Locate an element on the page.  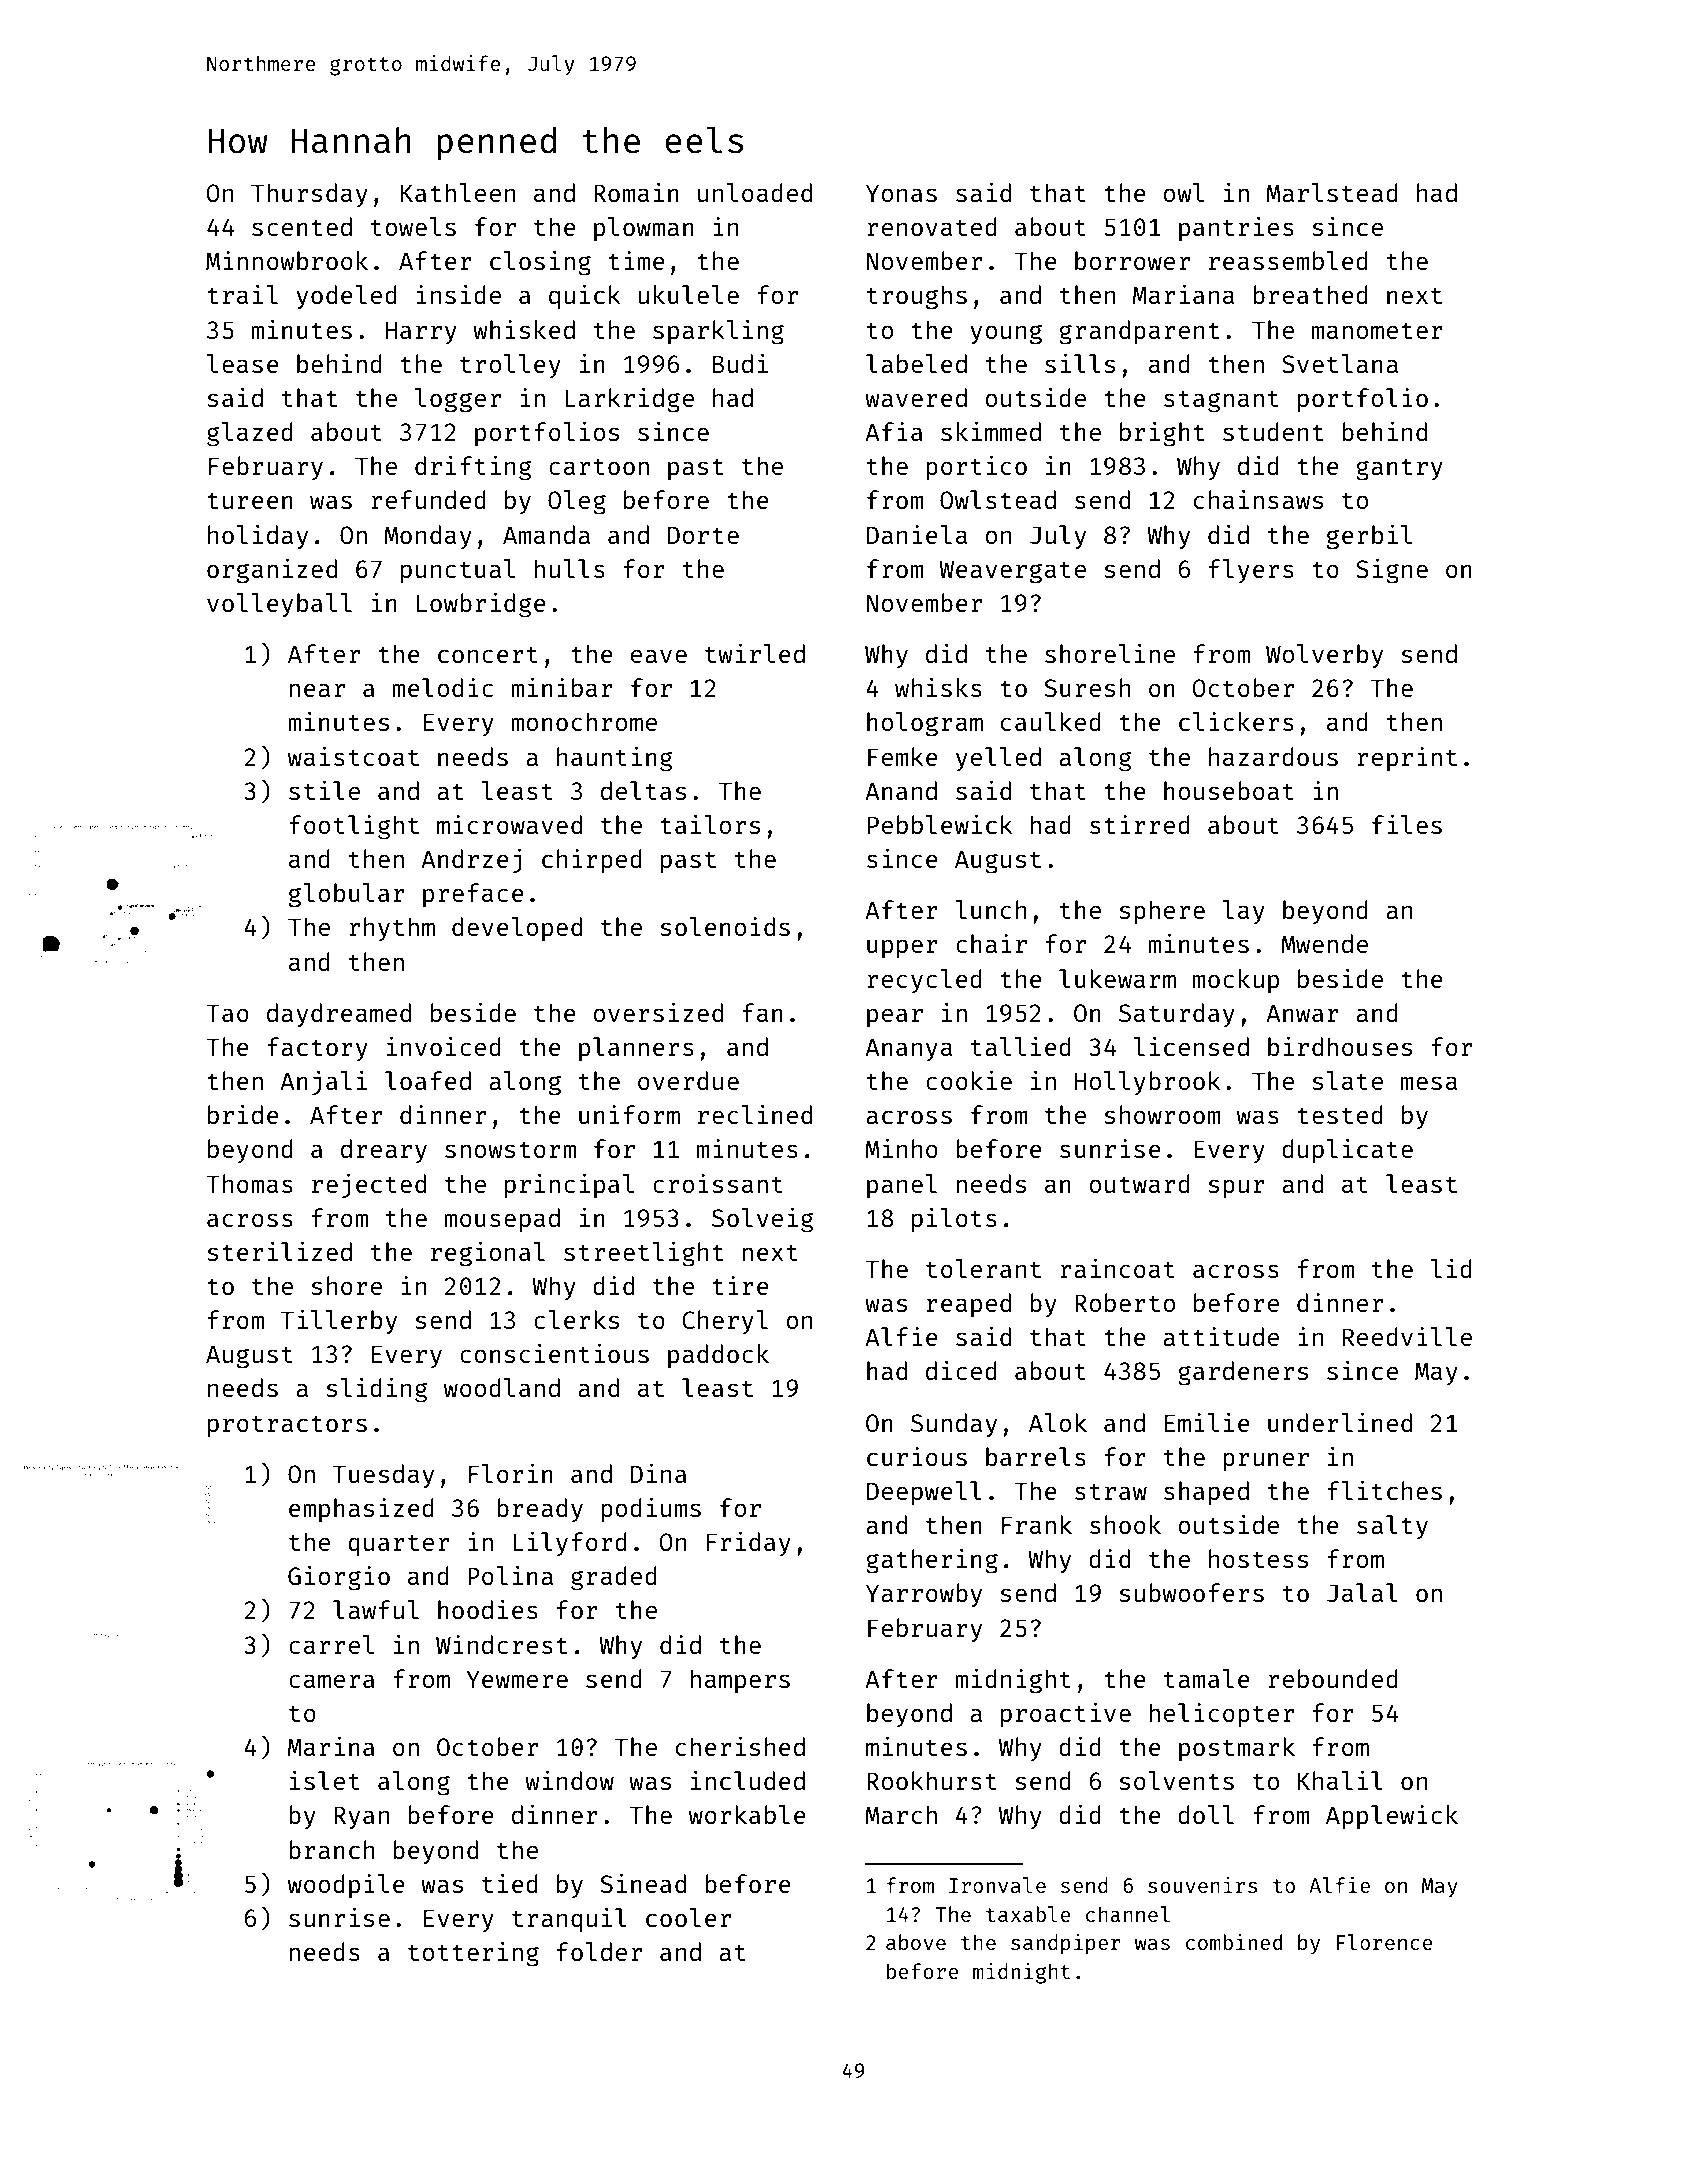
Femke is located at coordinates (903, 756).
